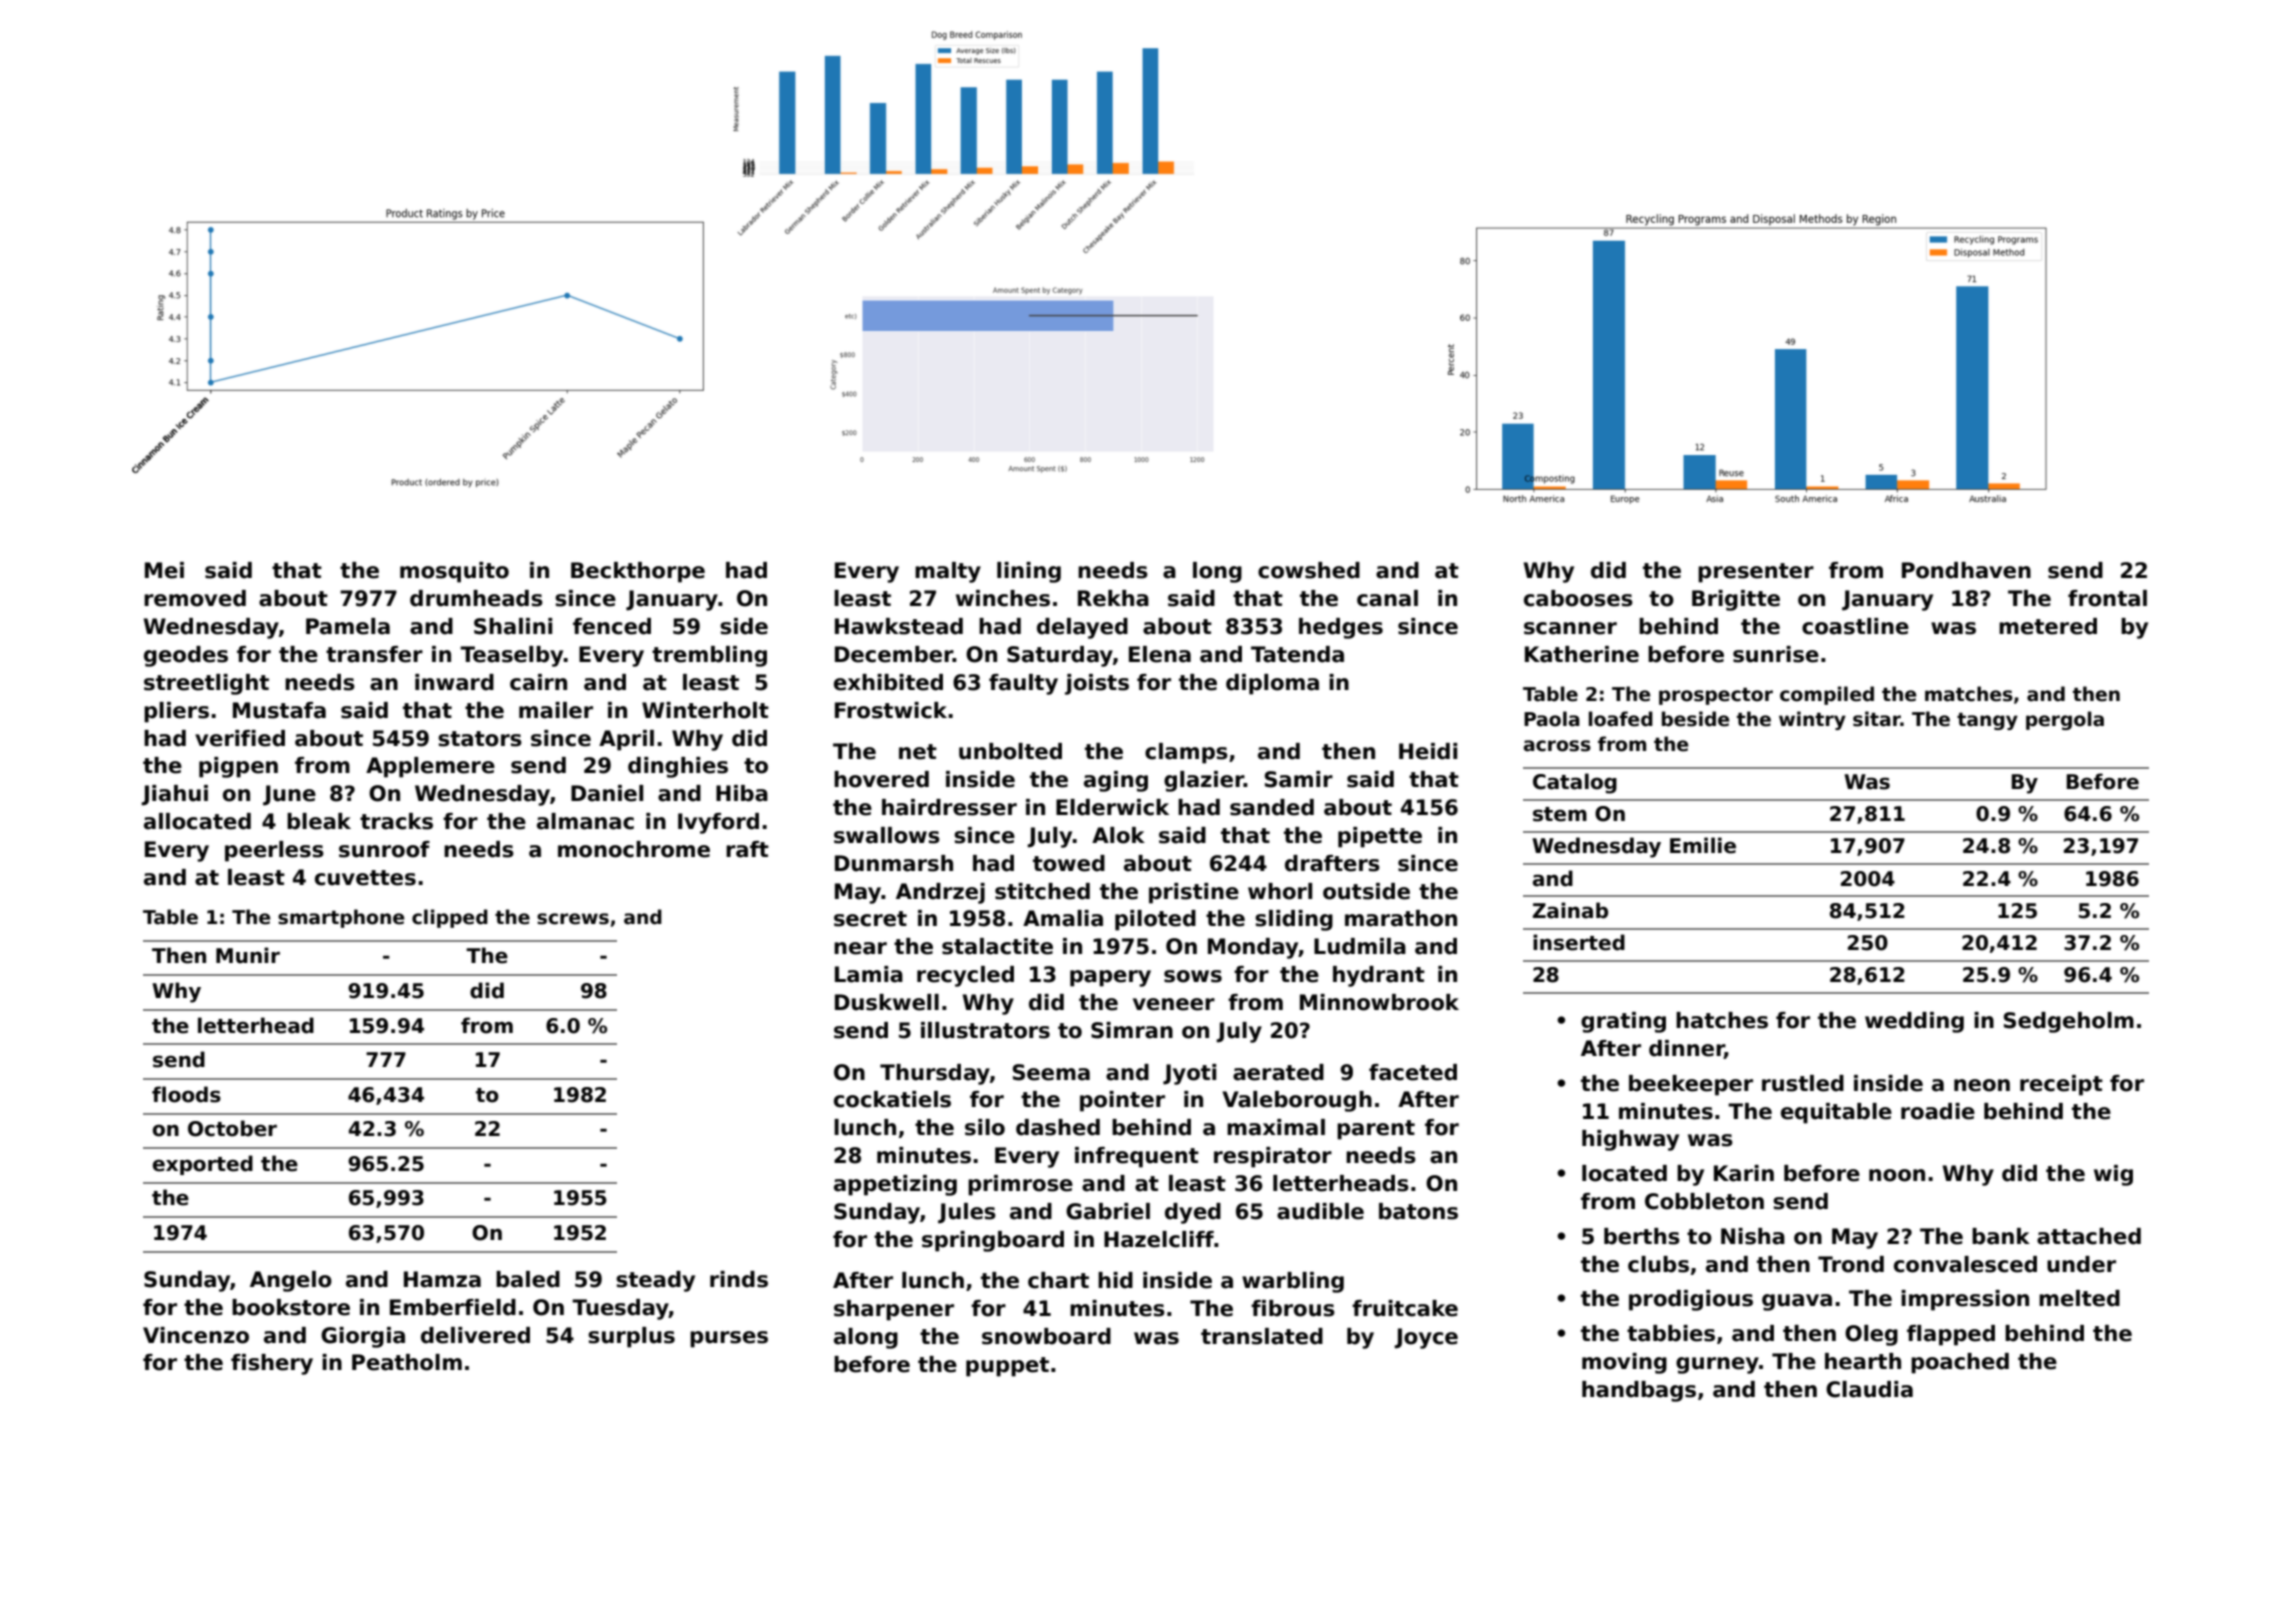  What do you see at coordinates (631, 1337) in the screenshot?
I see `surplus` at bounding box center [631, 1337].
